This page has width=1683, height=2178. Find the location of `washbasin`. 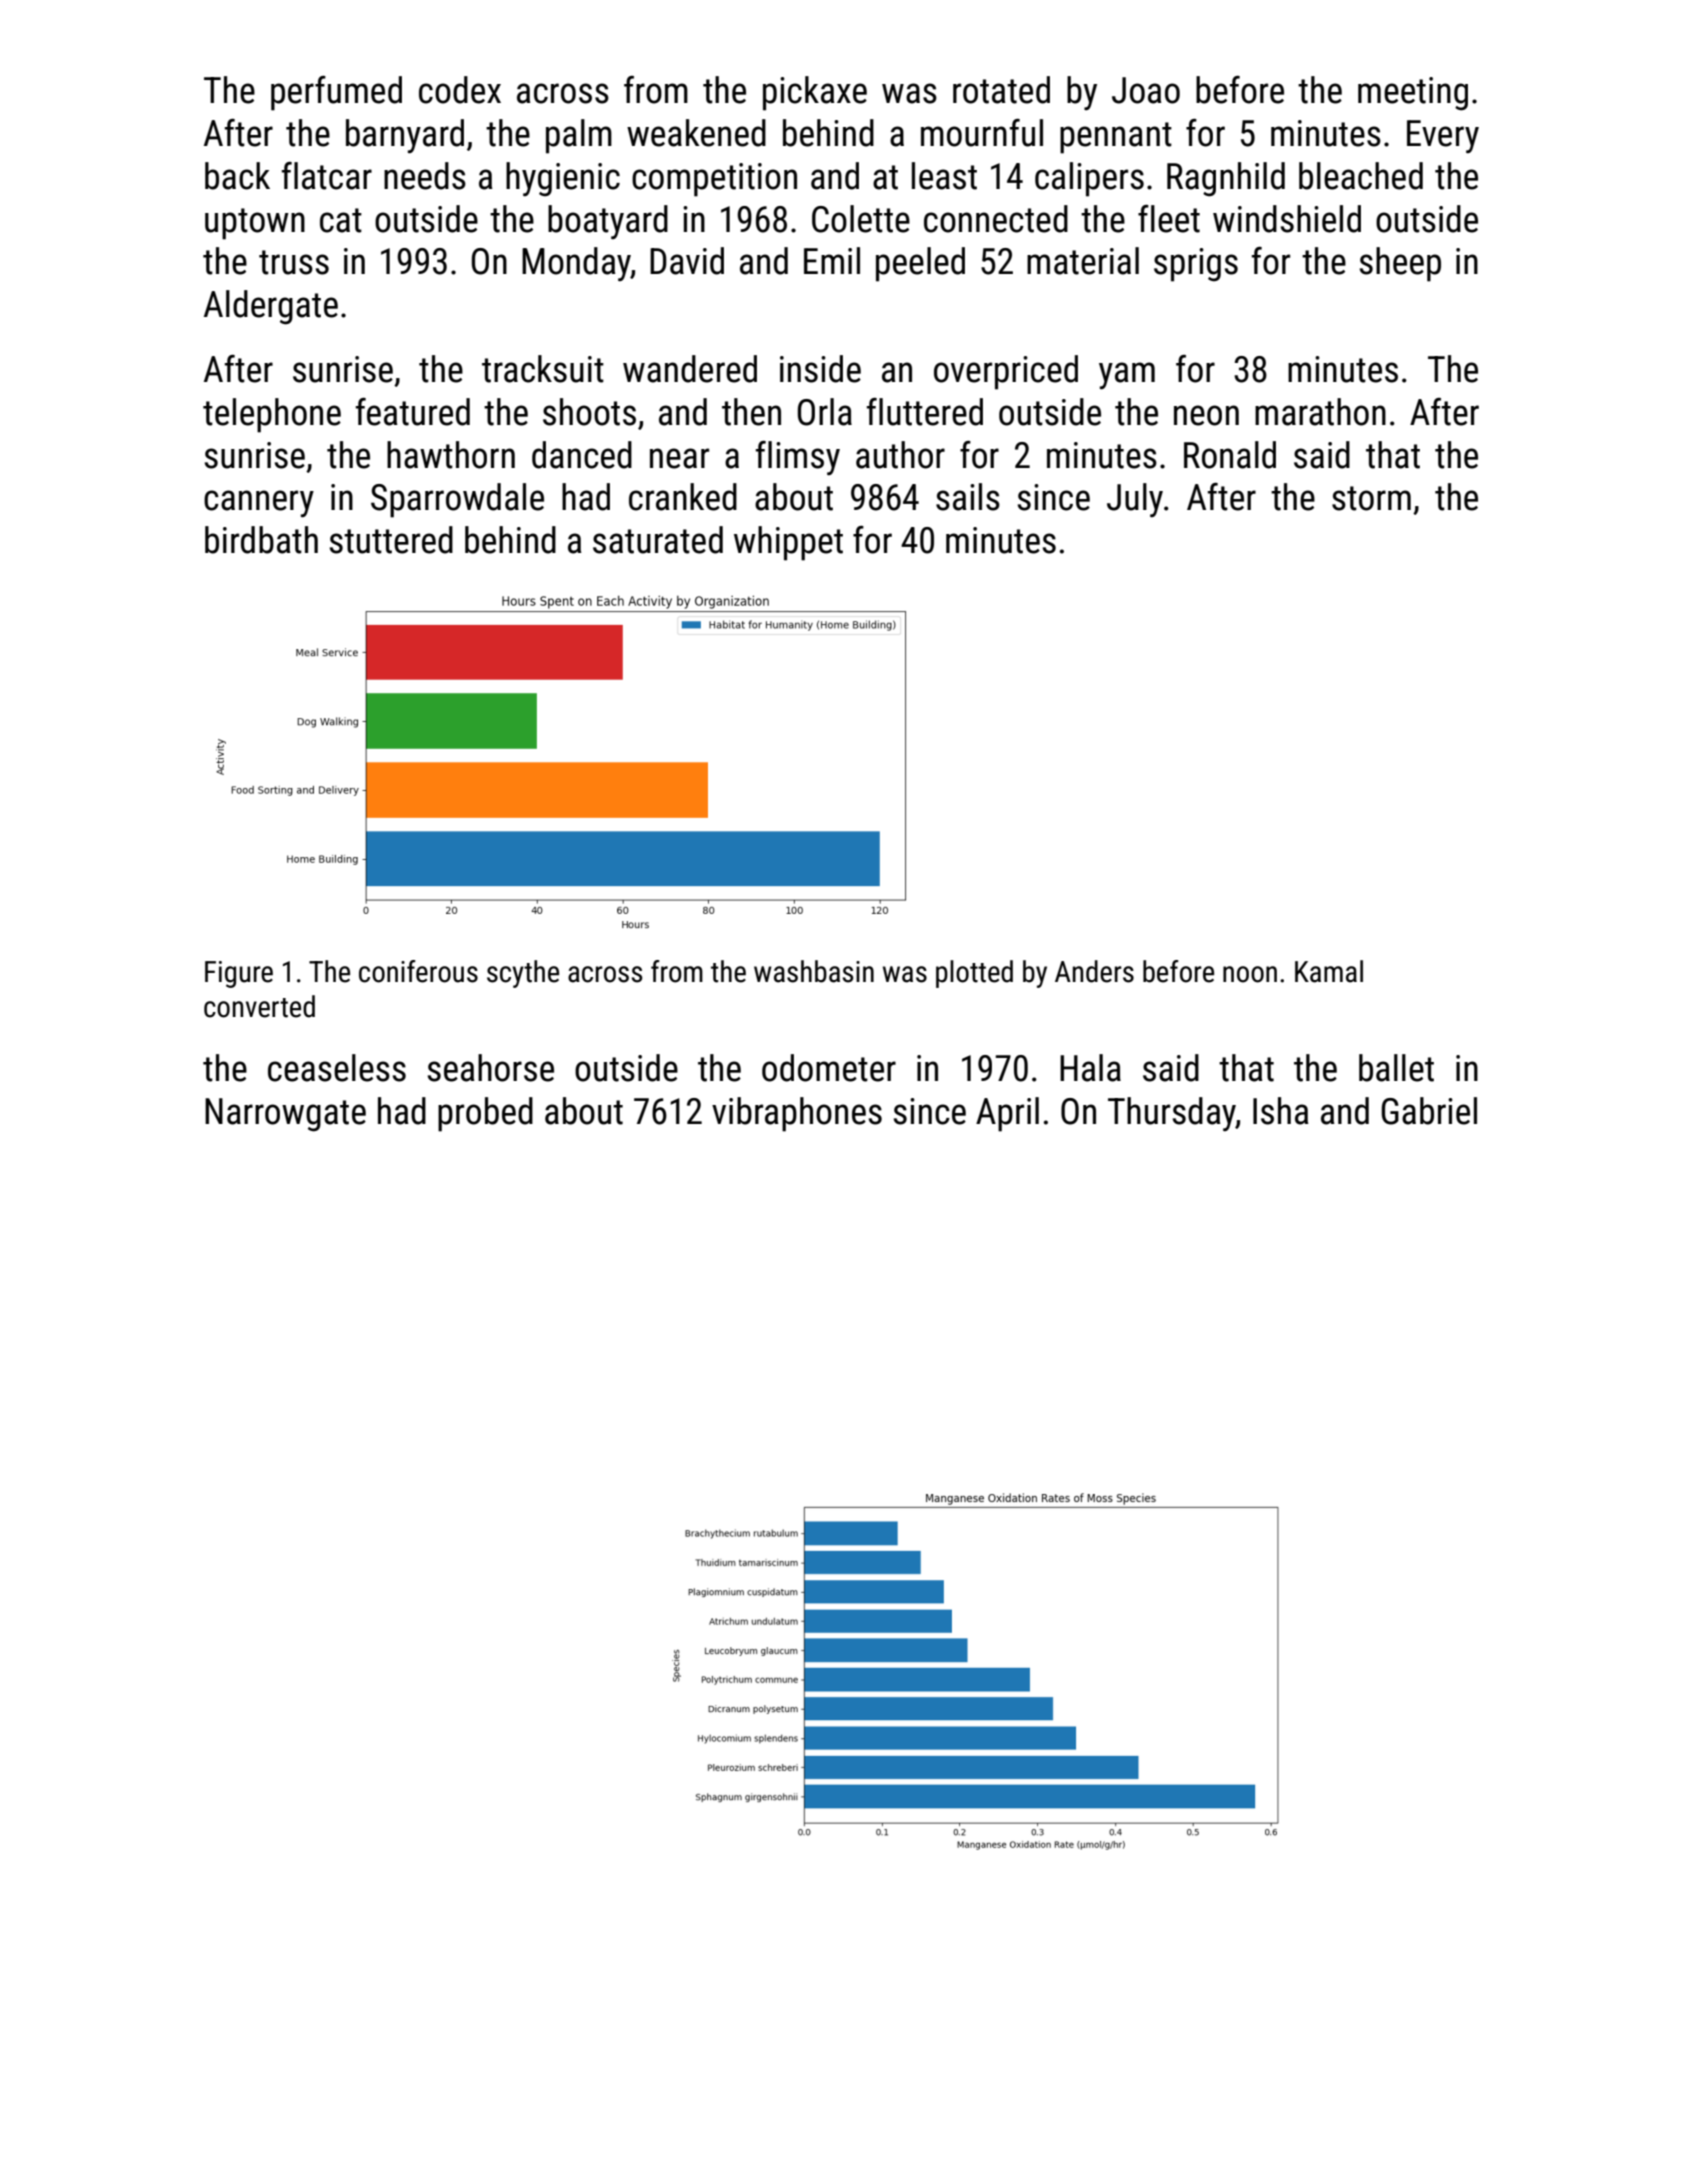

washbasin is located at coordinates (814, 971).
